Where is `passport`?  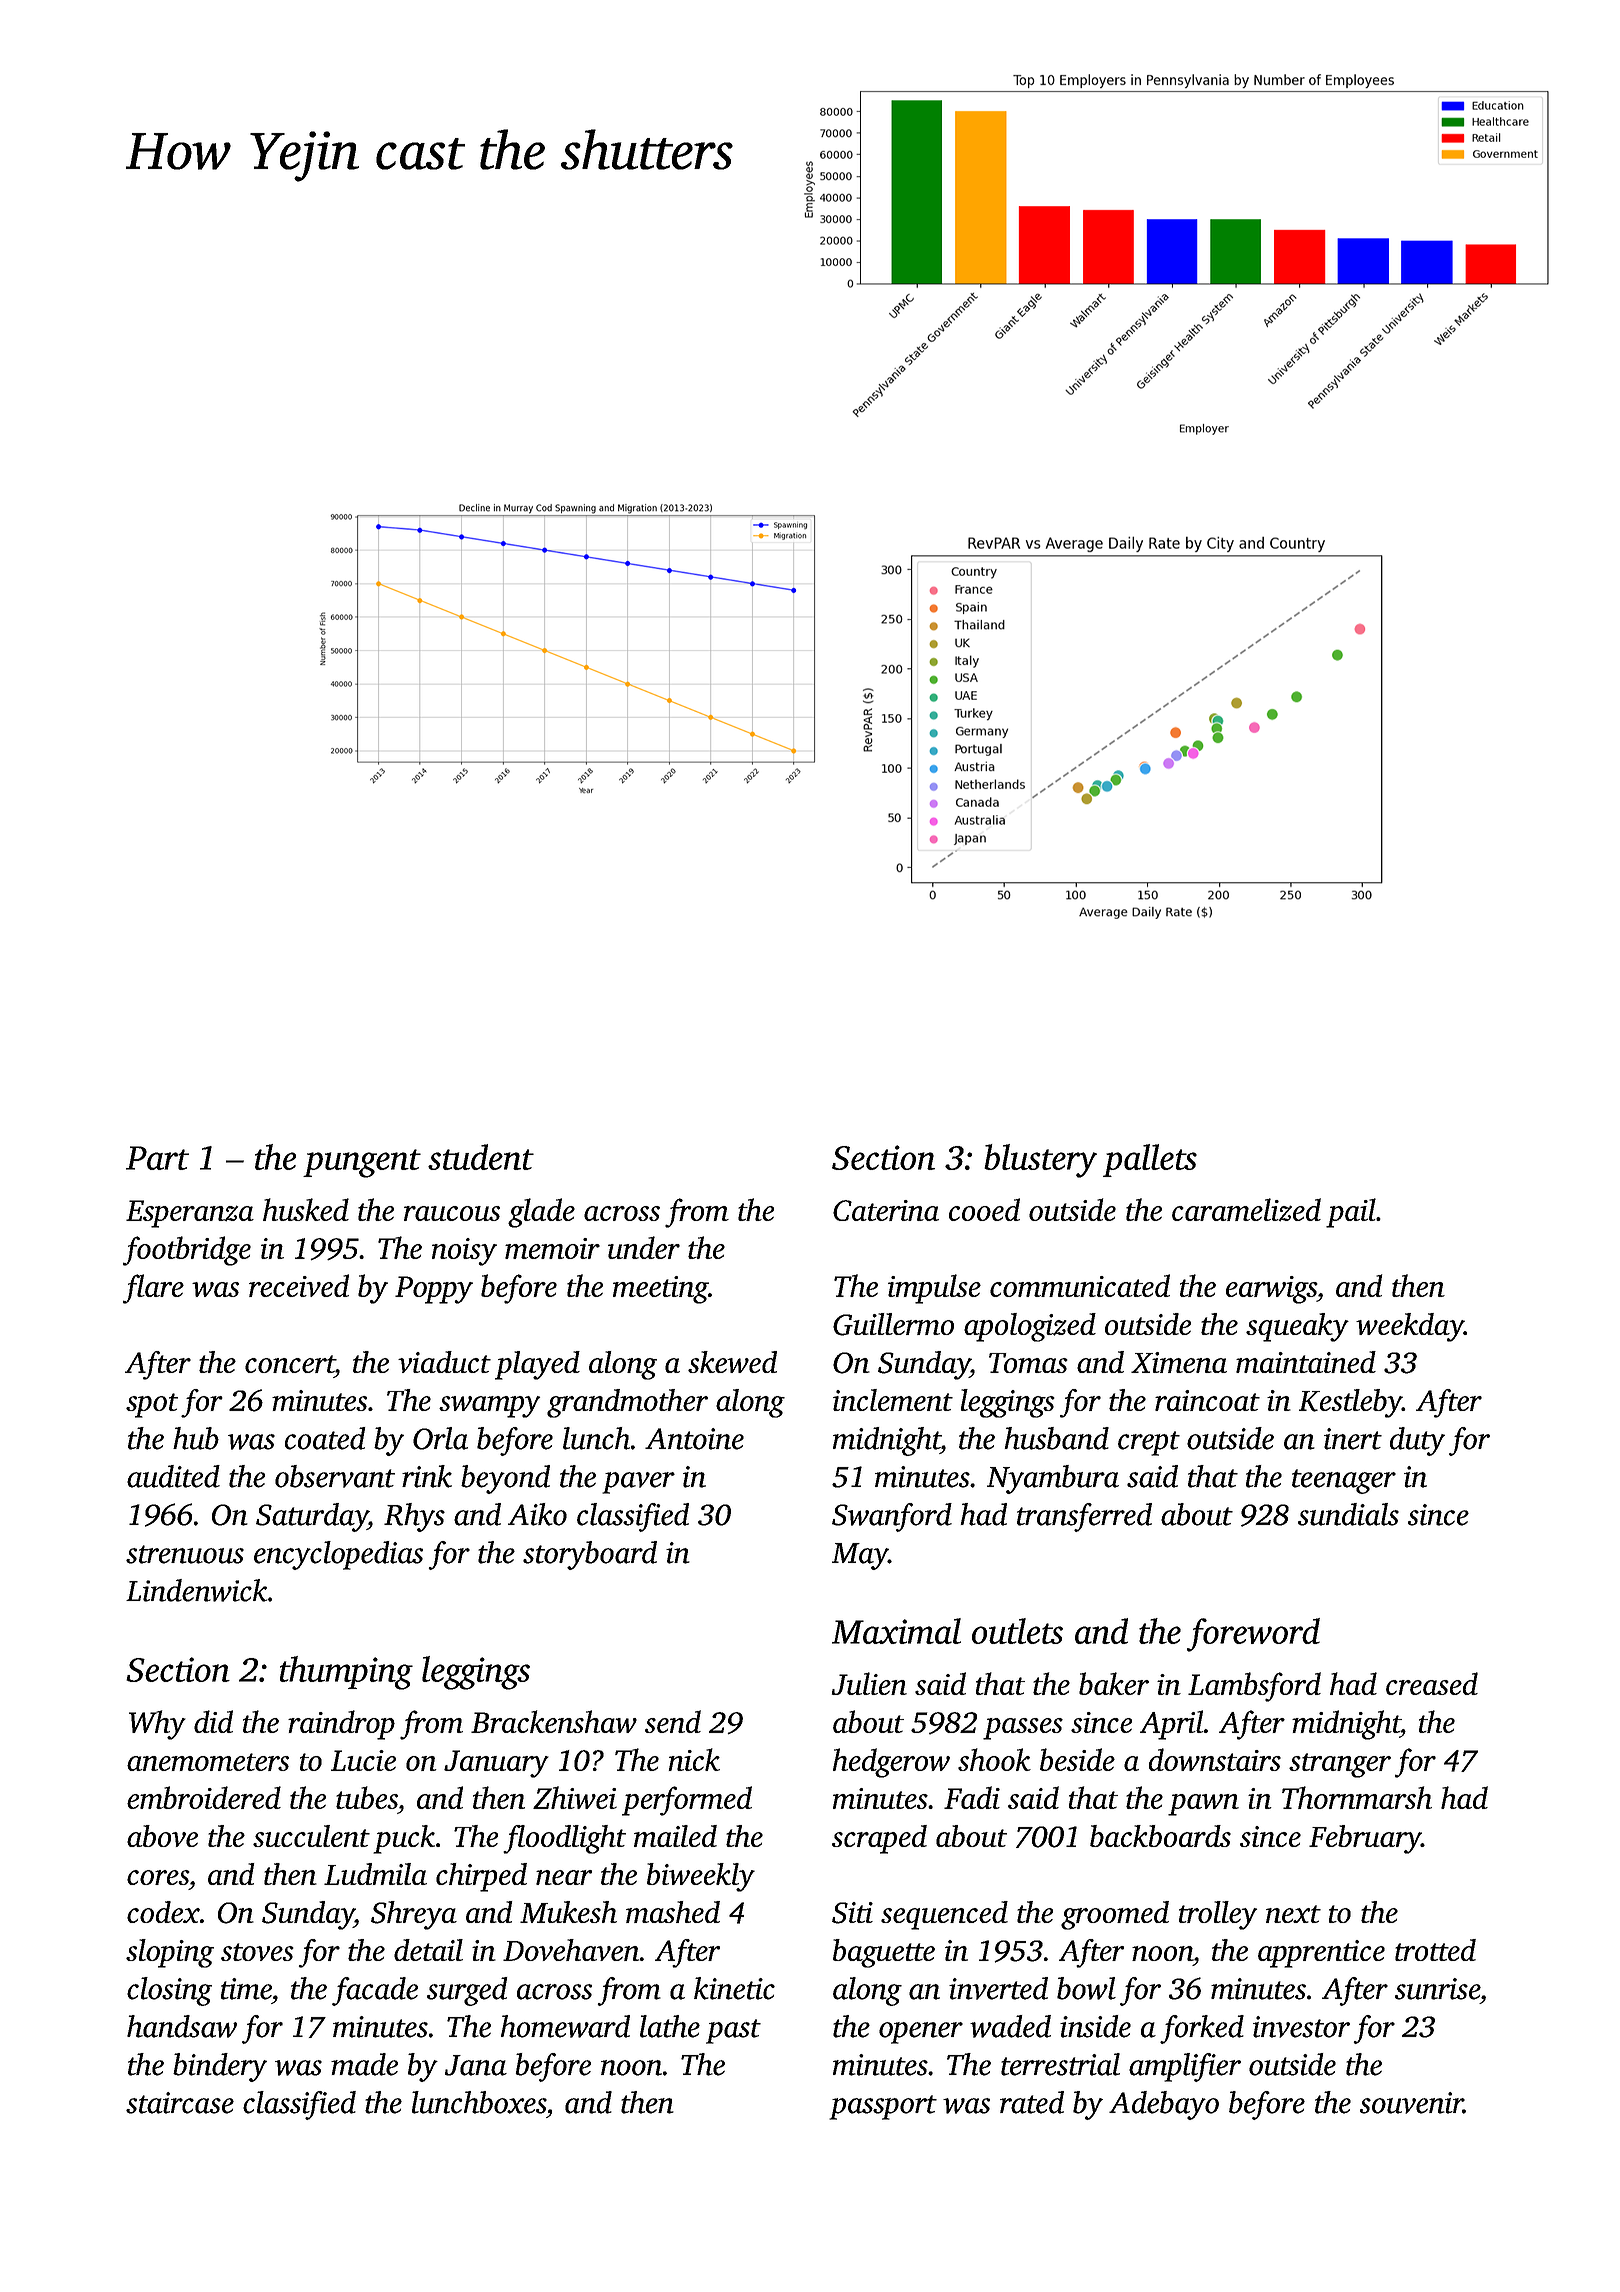
passport is located at coordinates (883, 2107).
